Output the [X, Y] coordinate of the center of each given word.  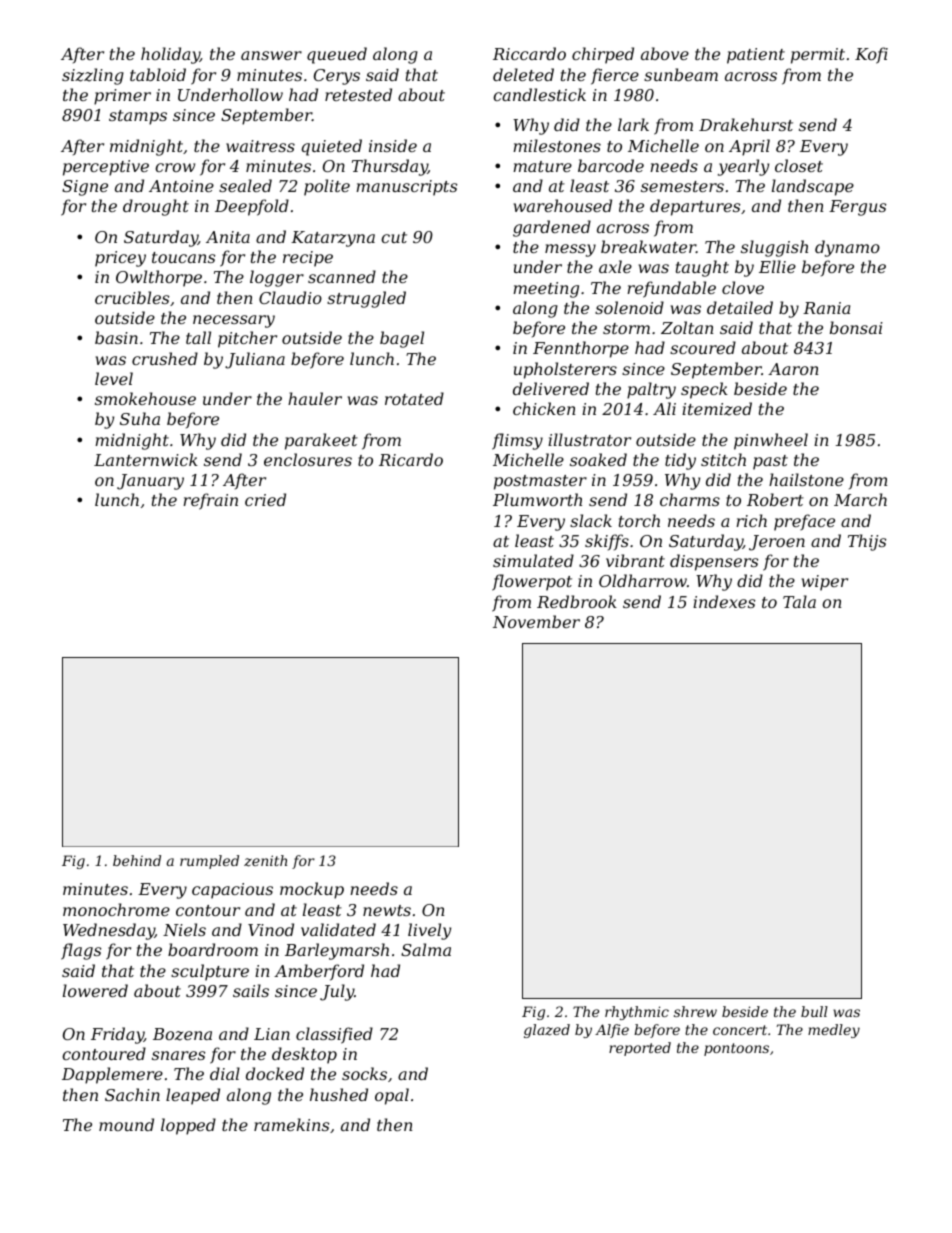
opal [392, 1096]
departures [695, 207]
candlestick [539, 94]
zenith [265, 861]
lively [429, 931]
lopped [188, 1126]
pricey [120, 259]
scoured [703, 347]
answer [271, 55]
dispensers [714, 562]
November [536, 621]
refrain [210, 501]
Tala [799, 601]
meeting [546, 290]
